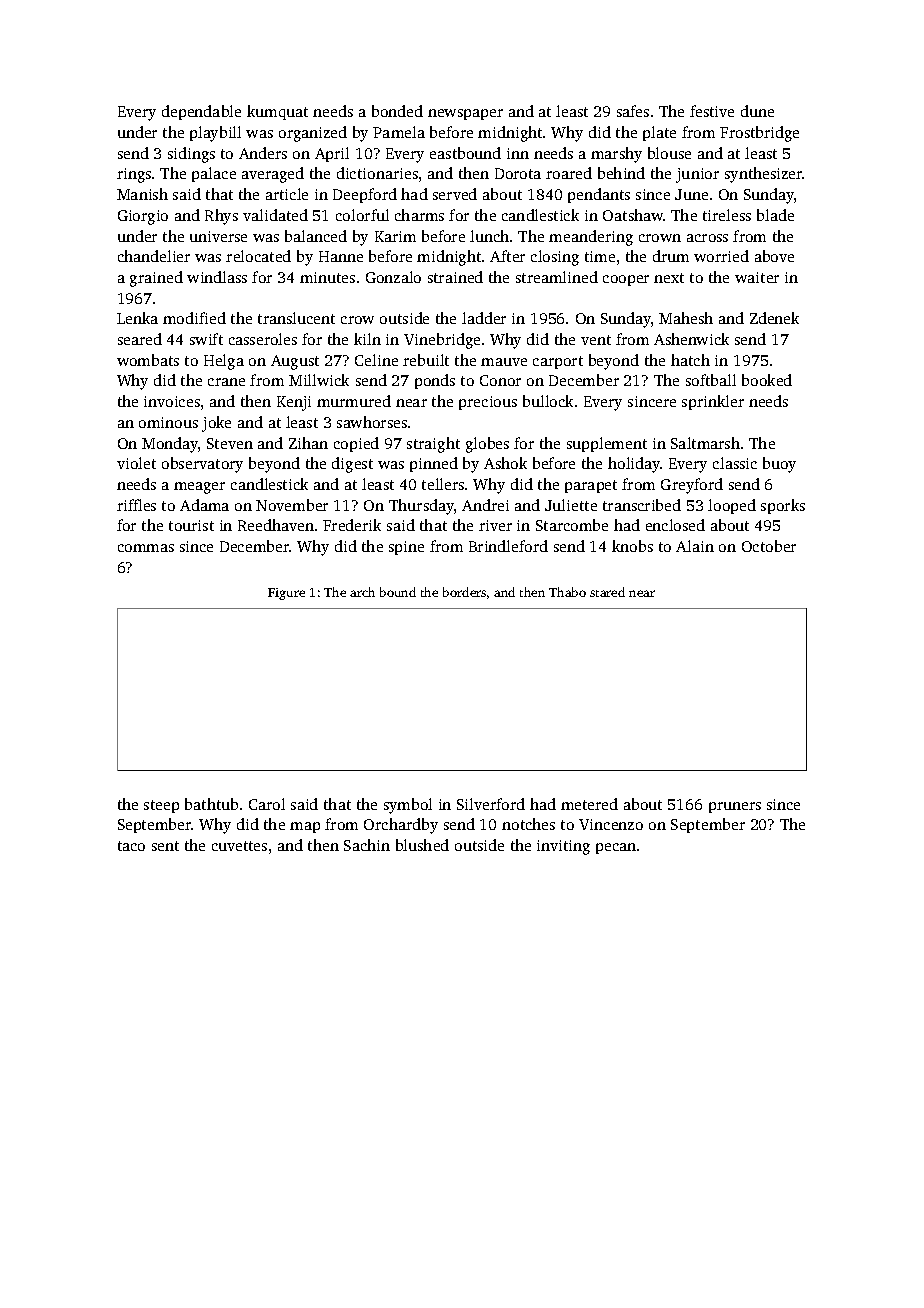 Image resolution: width=924 pixels, height=1308 pixels. What do you see at coordinates (669, 278) in the screenshot?
I see `next` at bounding box center [669, 278].
